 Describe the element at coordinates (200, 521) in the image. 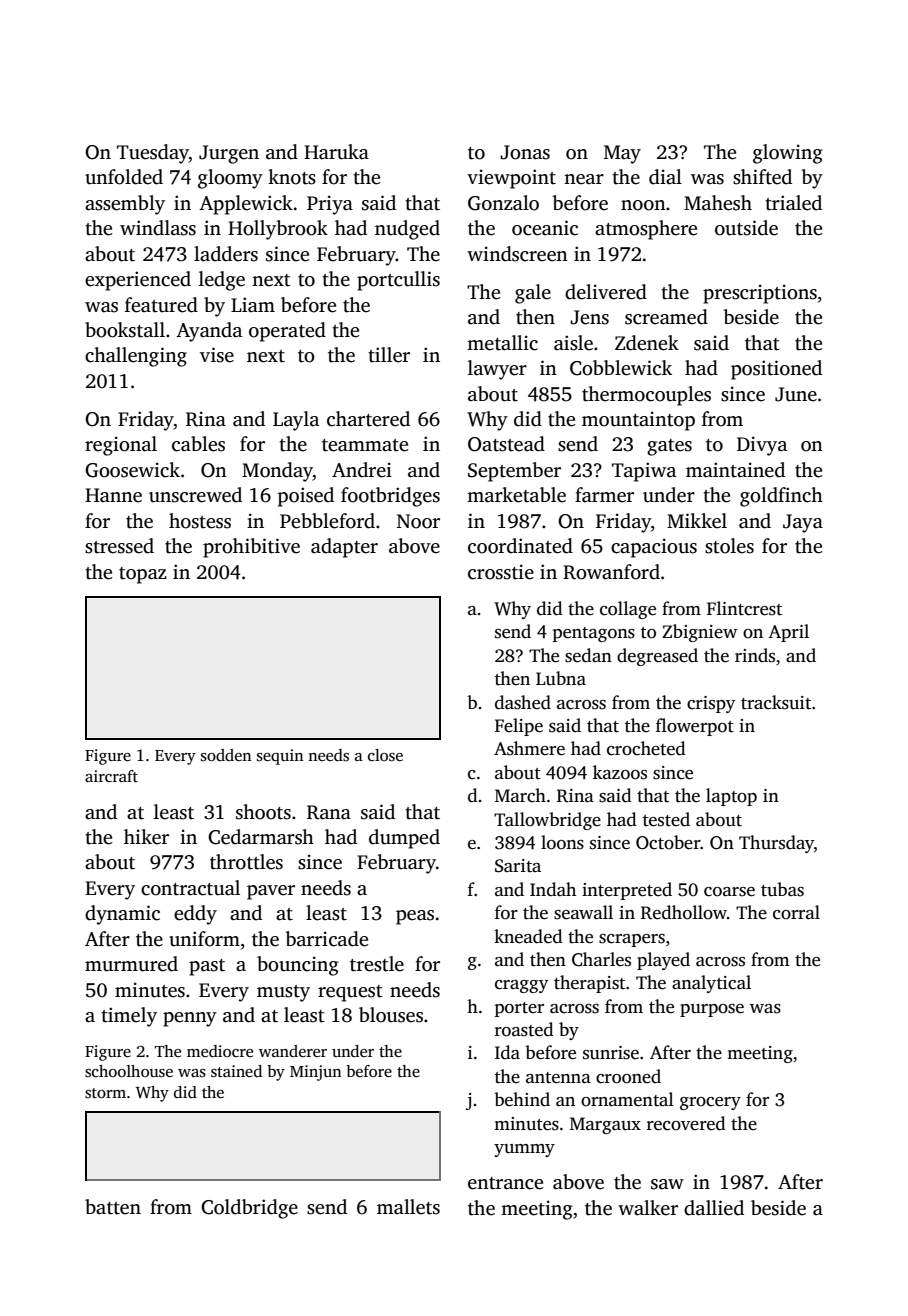

I see `hostess` at that location.
